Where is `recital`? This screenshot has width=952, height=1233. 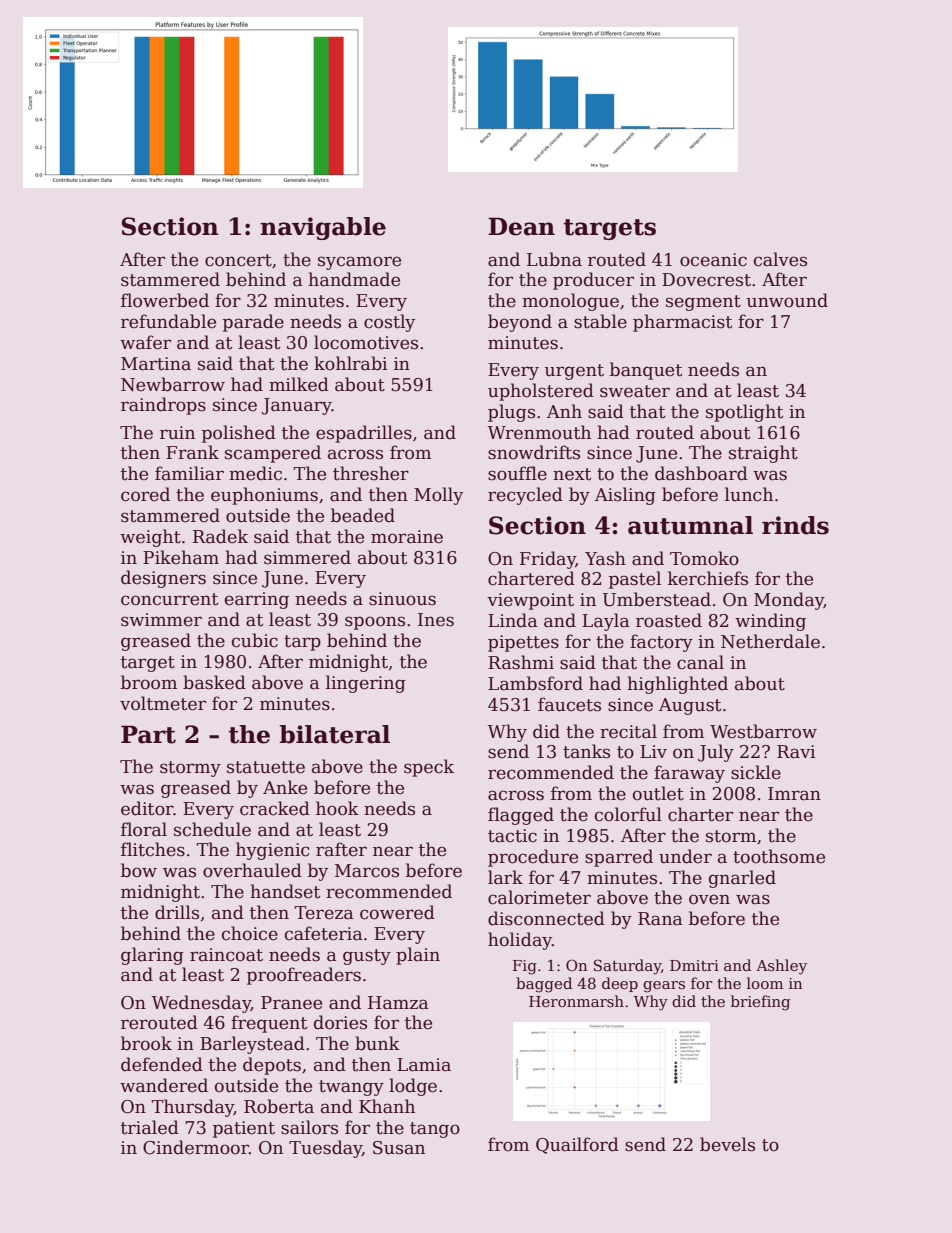
recital is located at coordinates (628, 731).
